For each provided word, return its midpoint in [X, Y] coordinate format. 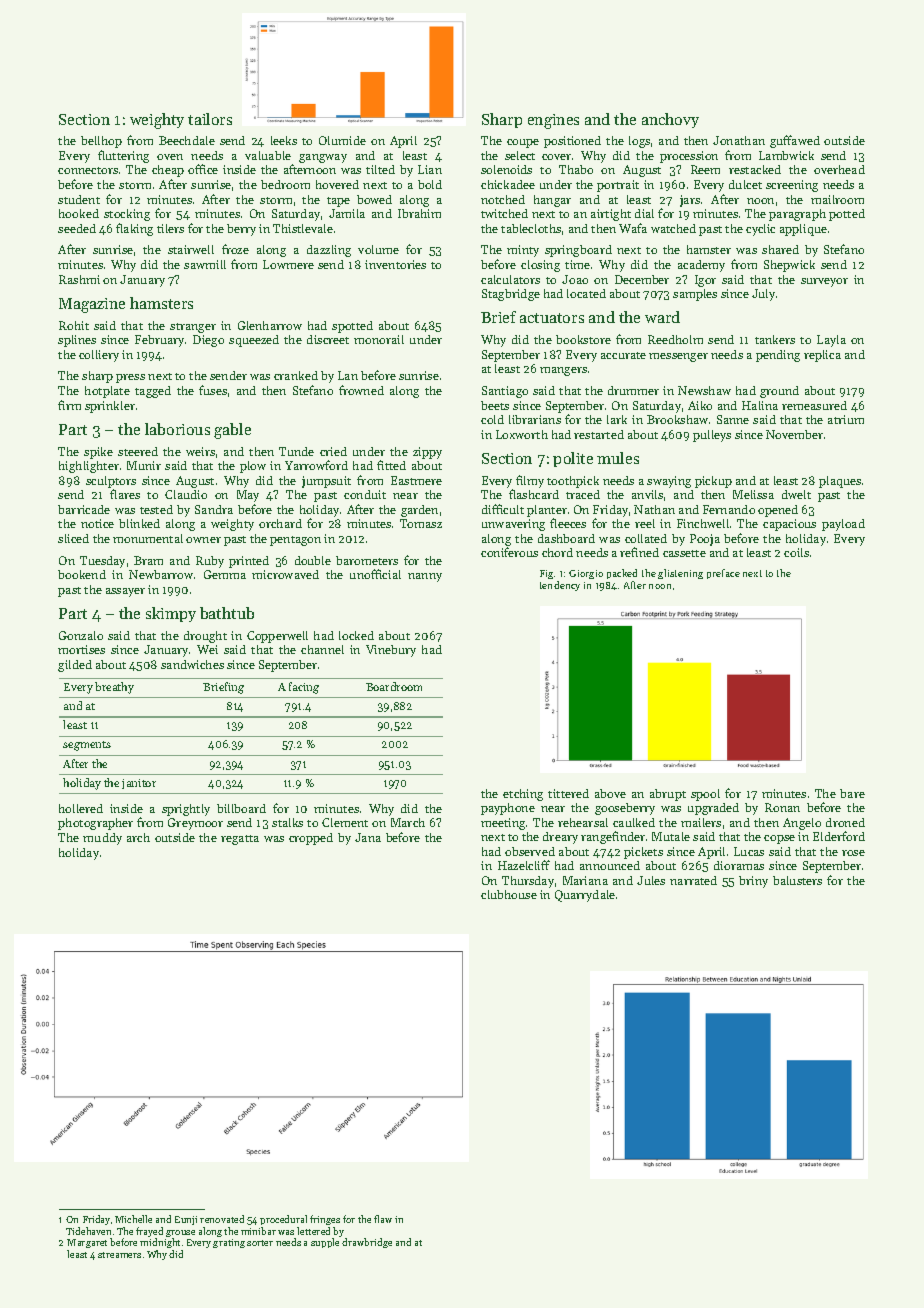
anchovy [670, 120]
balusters [797, 880]
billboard [241, 808]
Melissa [753, 494]
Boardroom [394, 686]
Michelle [133, 1219]
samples [695, 295]
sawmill [205, 264]
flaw [383, 1219]
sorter [260, 1243]
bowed [374, 199]
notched [503, 199]
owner [203, 540]
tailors [210, 119]
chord [557, 552]
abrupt [668, 795]
